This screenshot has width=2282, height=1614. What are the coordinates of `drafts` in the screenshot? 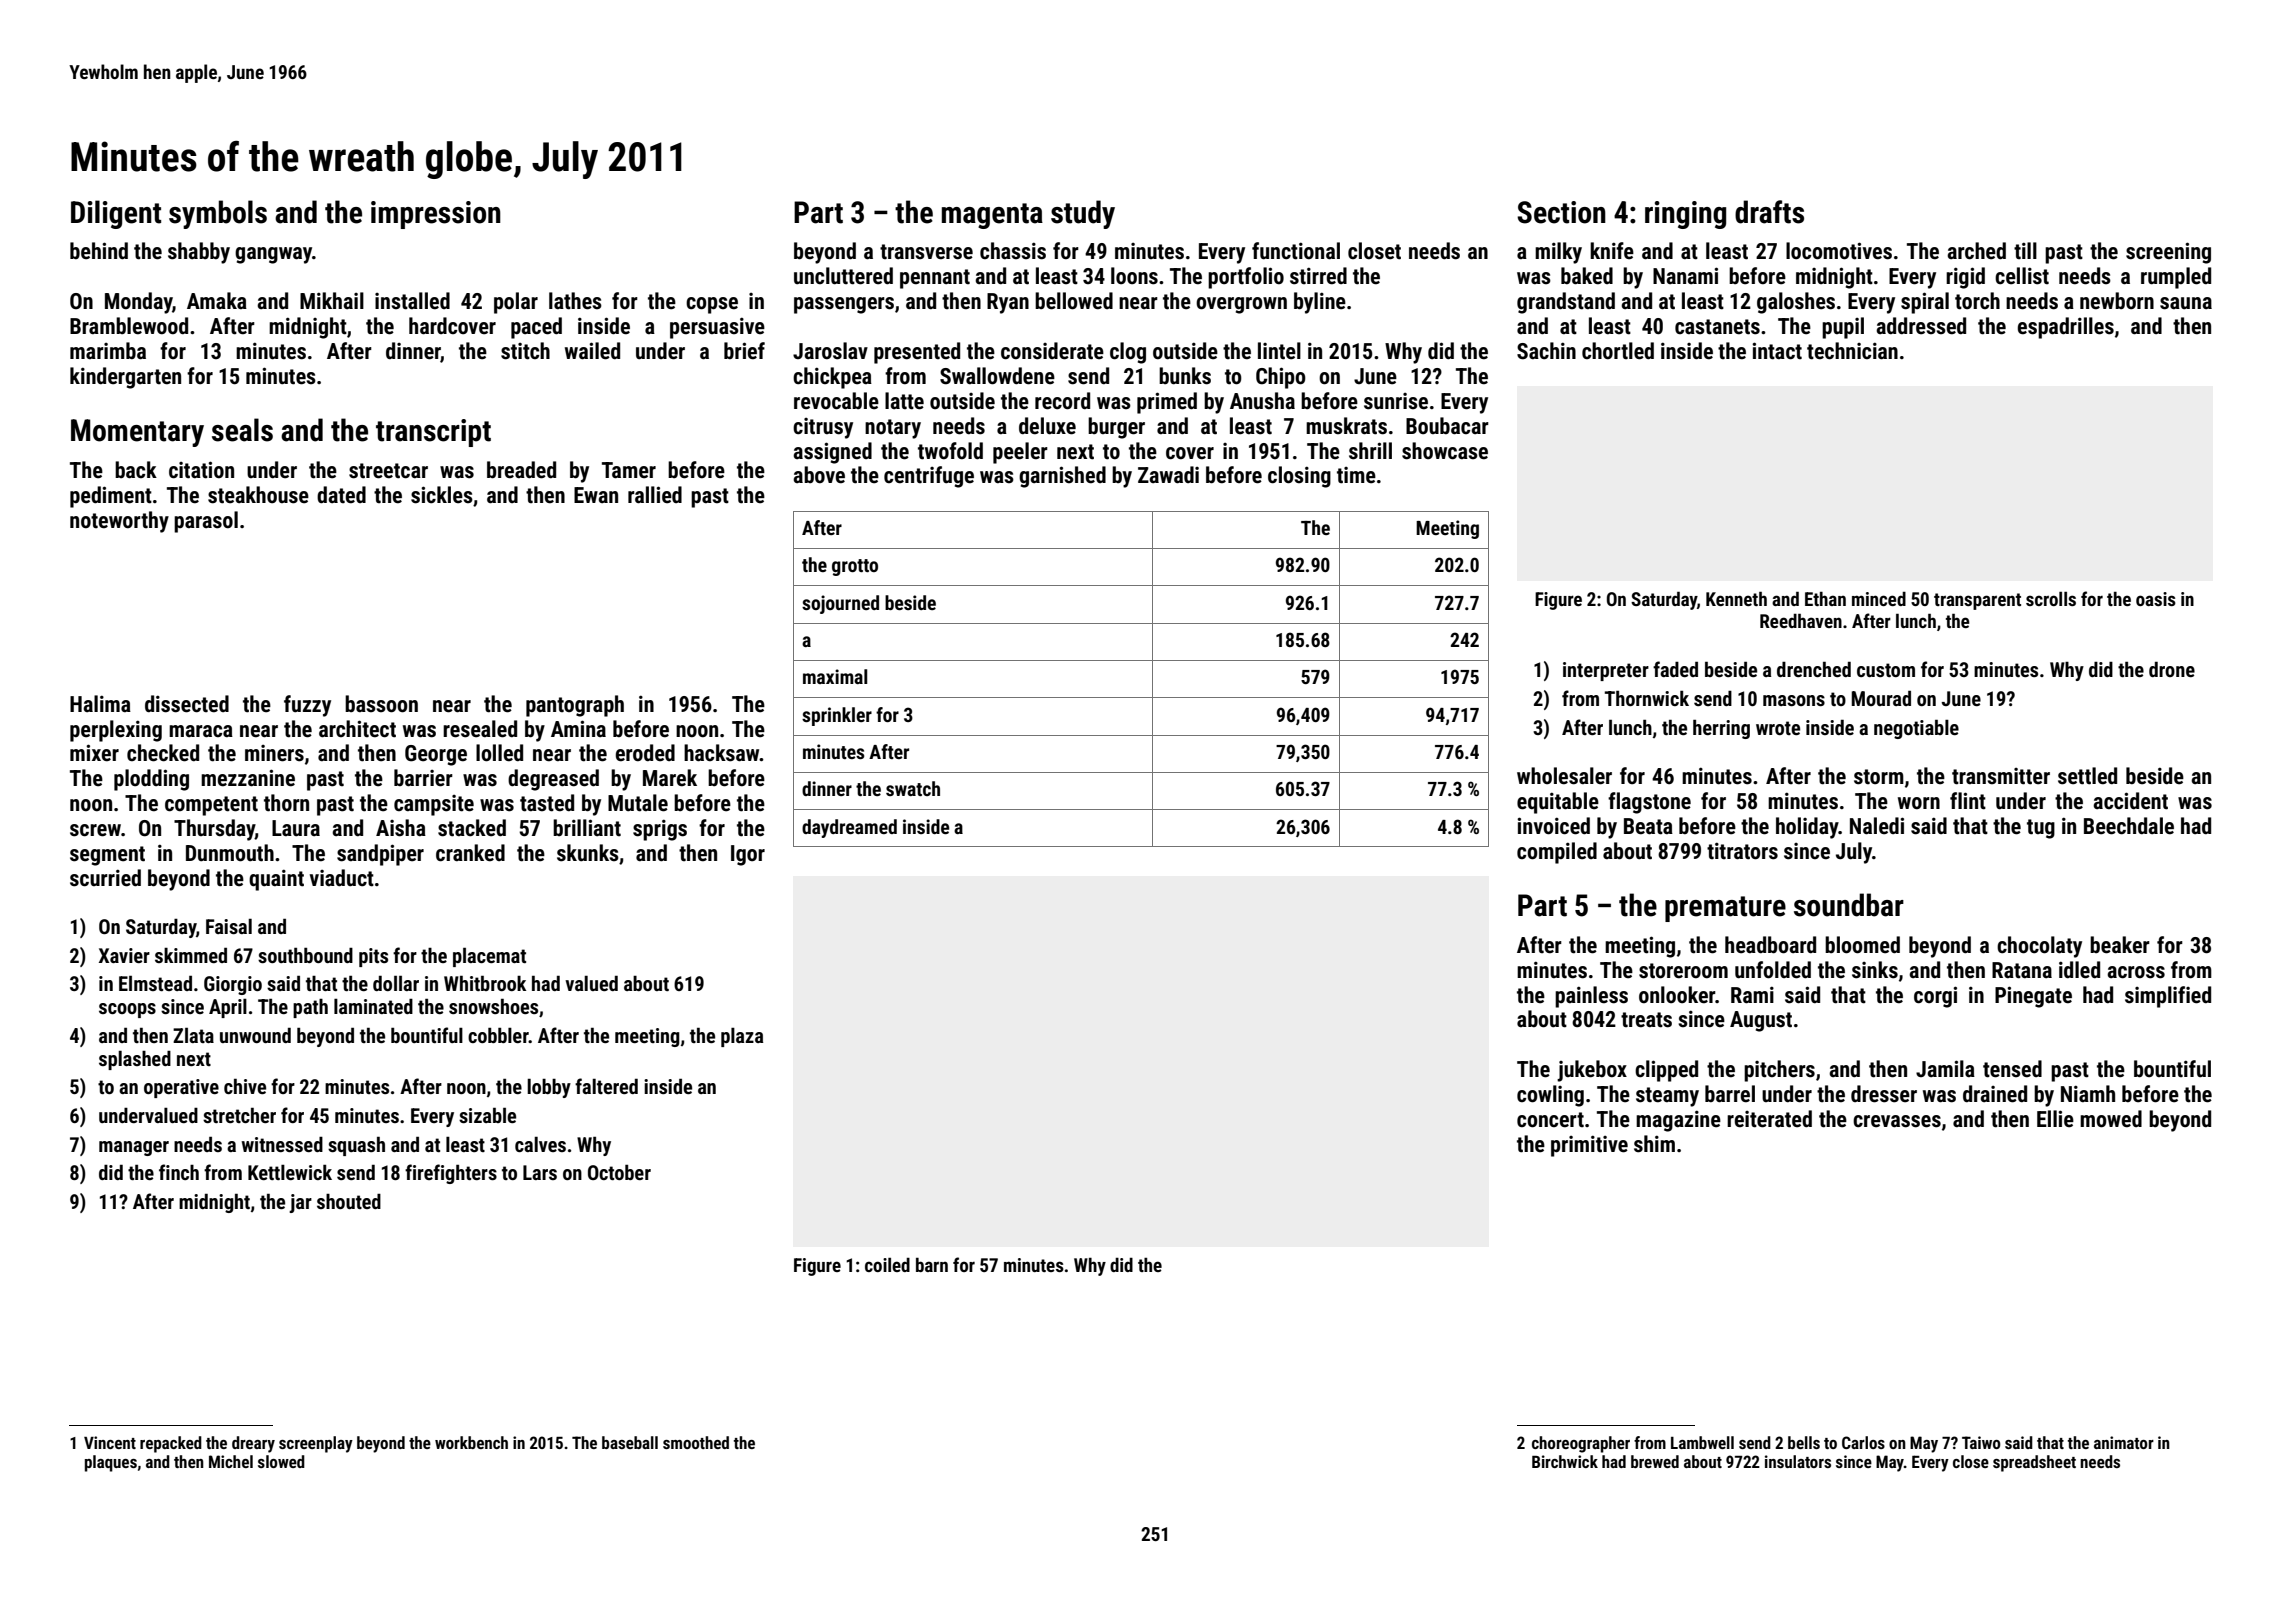 It's located at (1769, 212).
